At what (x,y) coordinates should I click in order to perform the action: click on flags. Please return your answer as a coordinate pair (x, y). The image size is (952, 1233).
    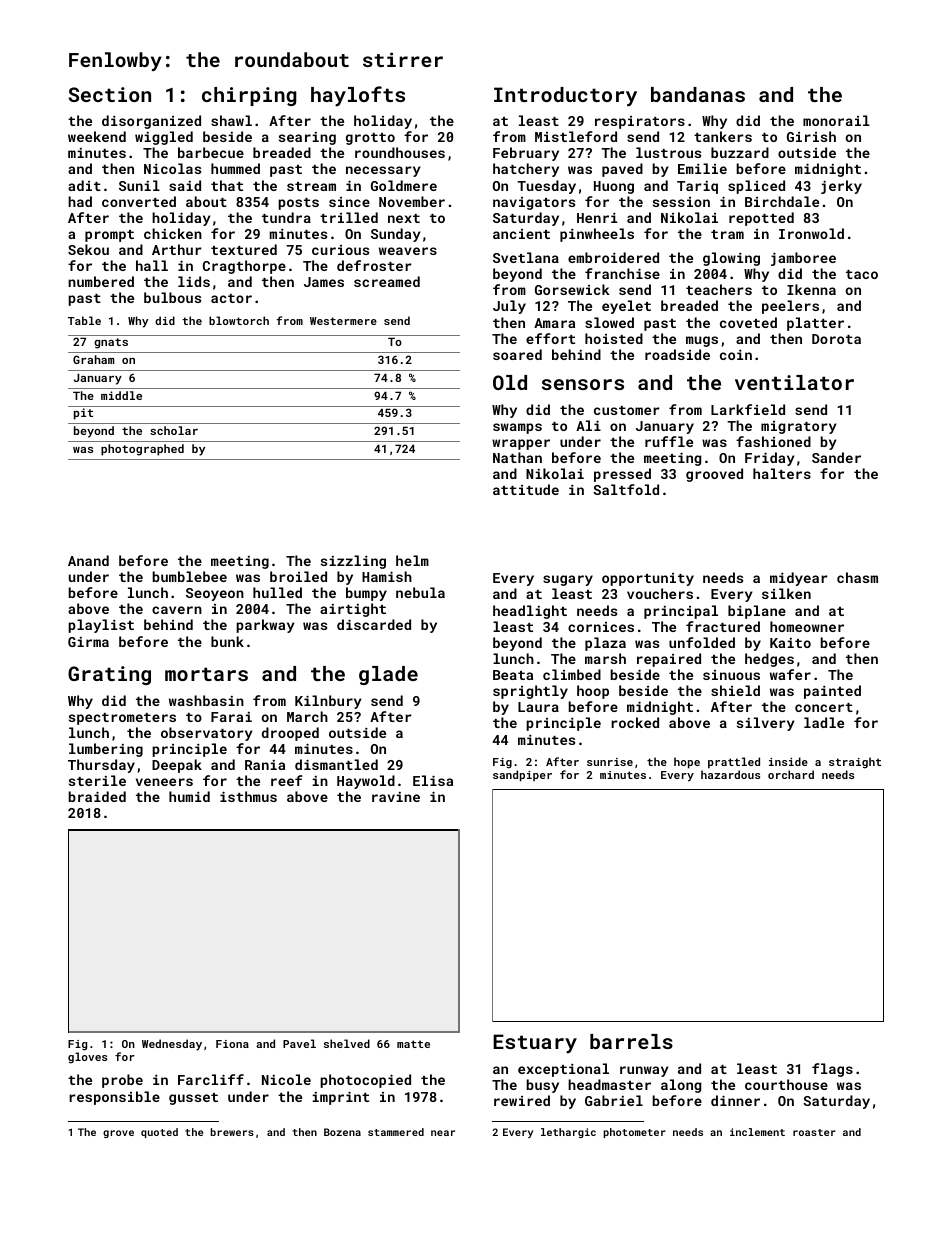
    Looking at the image, I should click on (832, 1070).
